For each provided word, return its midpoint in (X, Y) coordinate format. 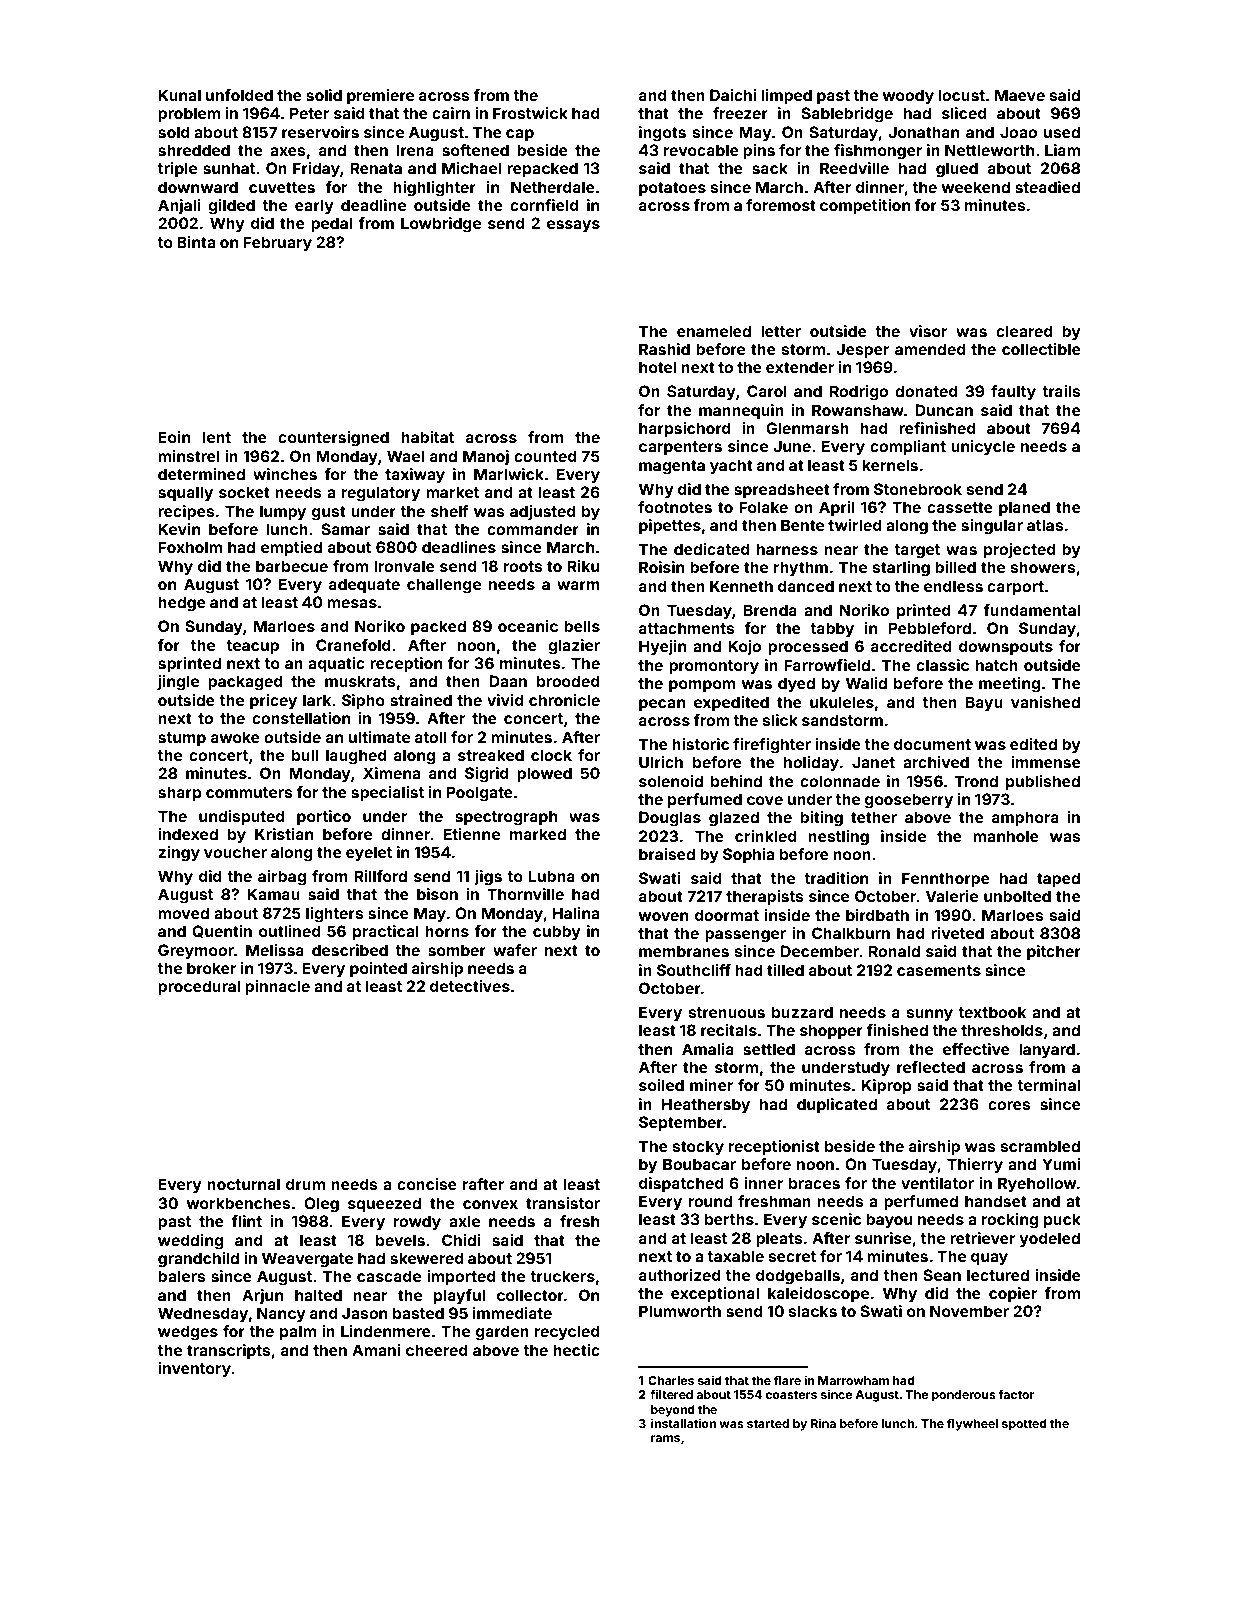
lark (317, 700)
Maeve (1020, 95)
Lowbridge (441, 225)
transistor (563, 1203)
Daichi (733, 95)
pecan (662, 705)
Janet (873, 762)
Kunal (179, 95)
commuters (249, 792)
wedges (188, 1333)
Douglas (670, 819)
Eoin (174, 437)
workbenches (239, 1203)
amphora (1025, 818)
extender (800, 367)
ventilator (937, 1183)
